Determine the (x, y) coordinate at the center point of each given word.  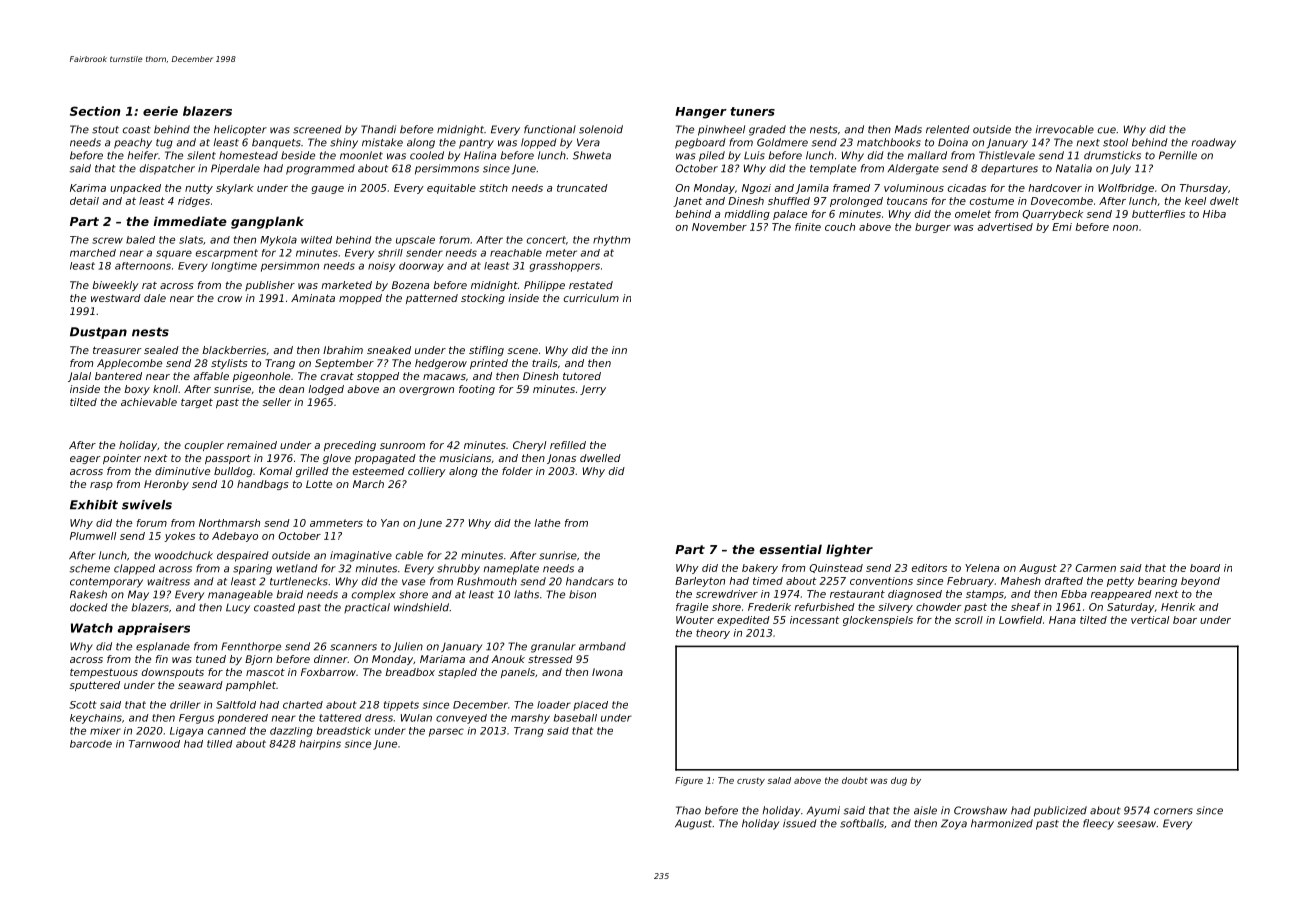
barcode (91, 744)
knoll (165, 389)
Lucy (238, 609)
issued (800, 823)
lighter (849, 550)
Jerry (593, 390)
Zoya (954, 824)
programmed (320, 169)
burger (933, 228)
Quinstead (836, 568)
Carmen (1095, 568)
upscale (415, 241)
